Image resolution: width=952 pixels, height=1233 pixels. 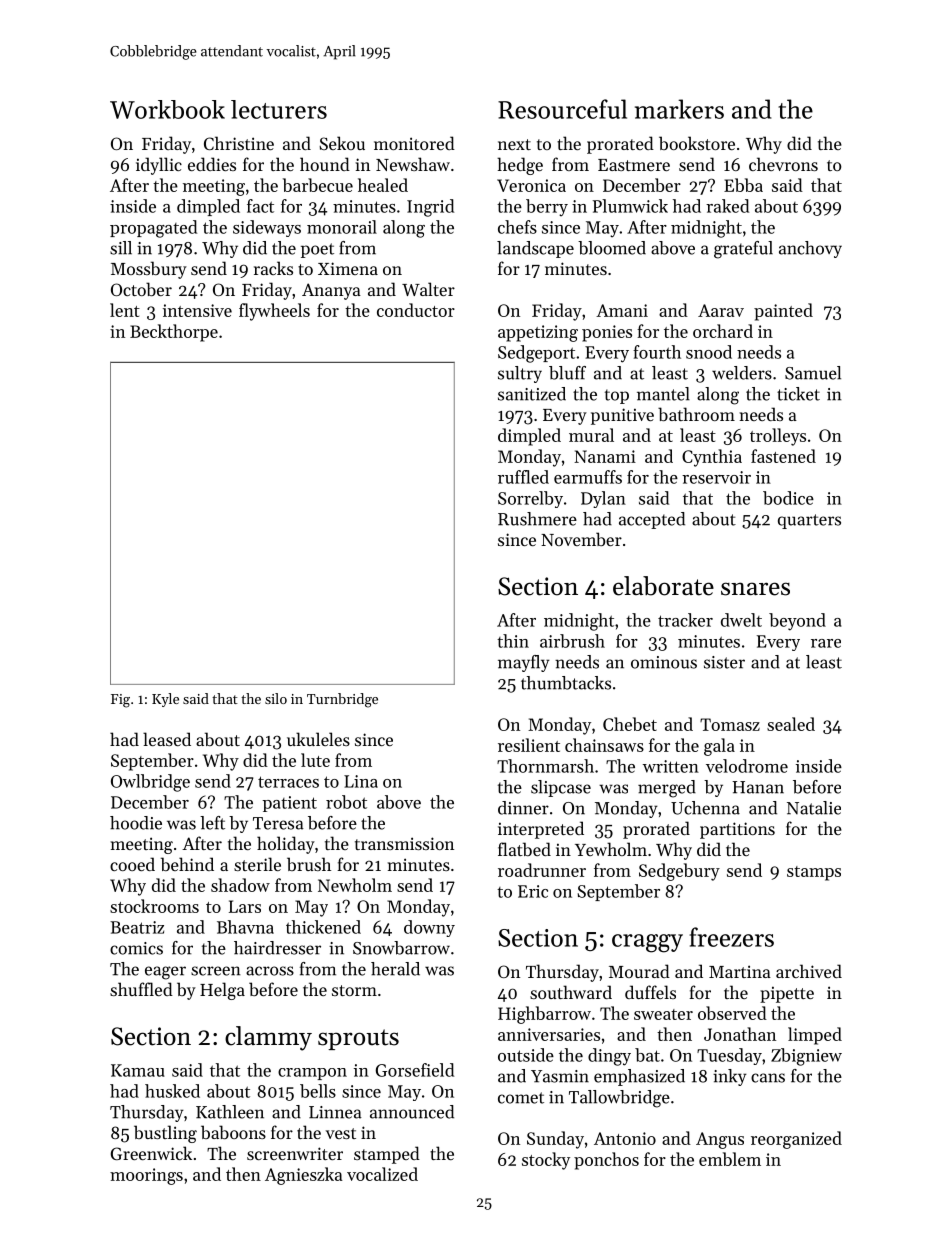 I want to click on idyllic, so click(x=159, y=166).
